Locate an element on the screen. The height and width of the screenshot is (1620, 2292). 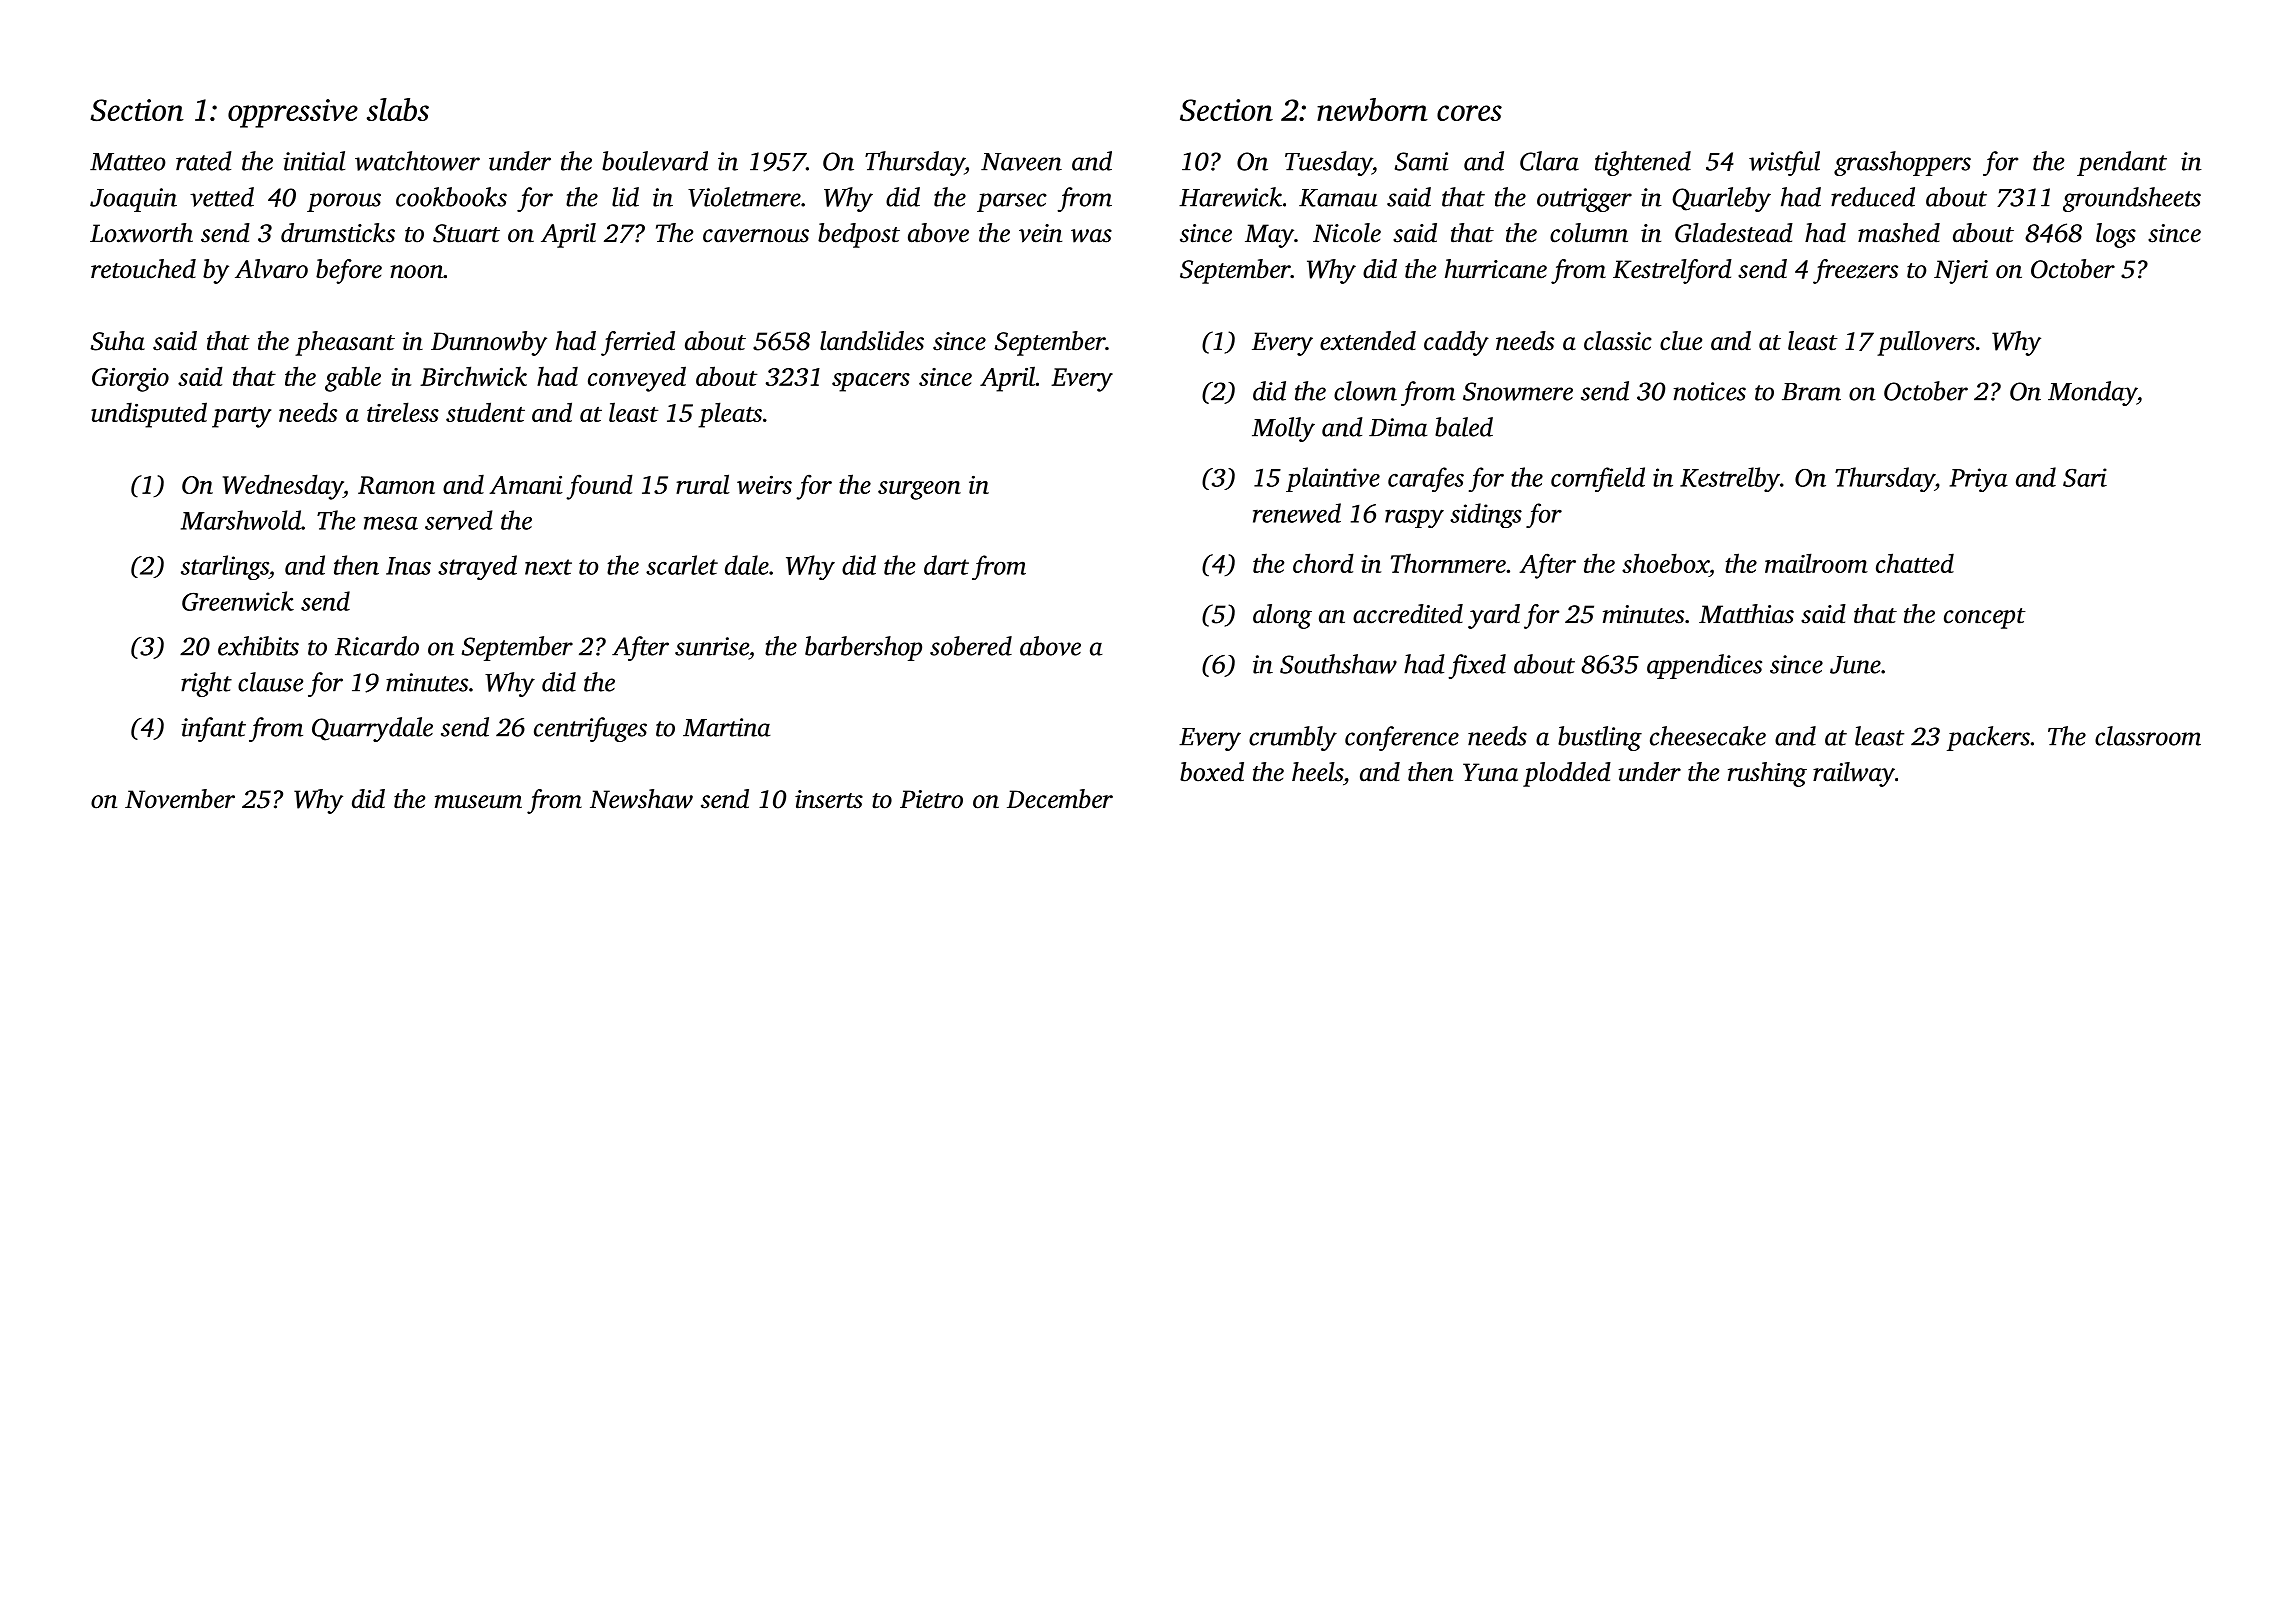
boulevard is located at coordinates (655, 161).
